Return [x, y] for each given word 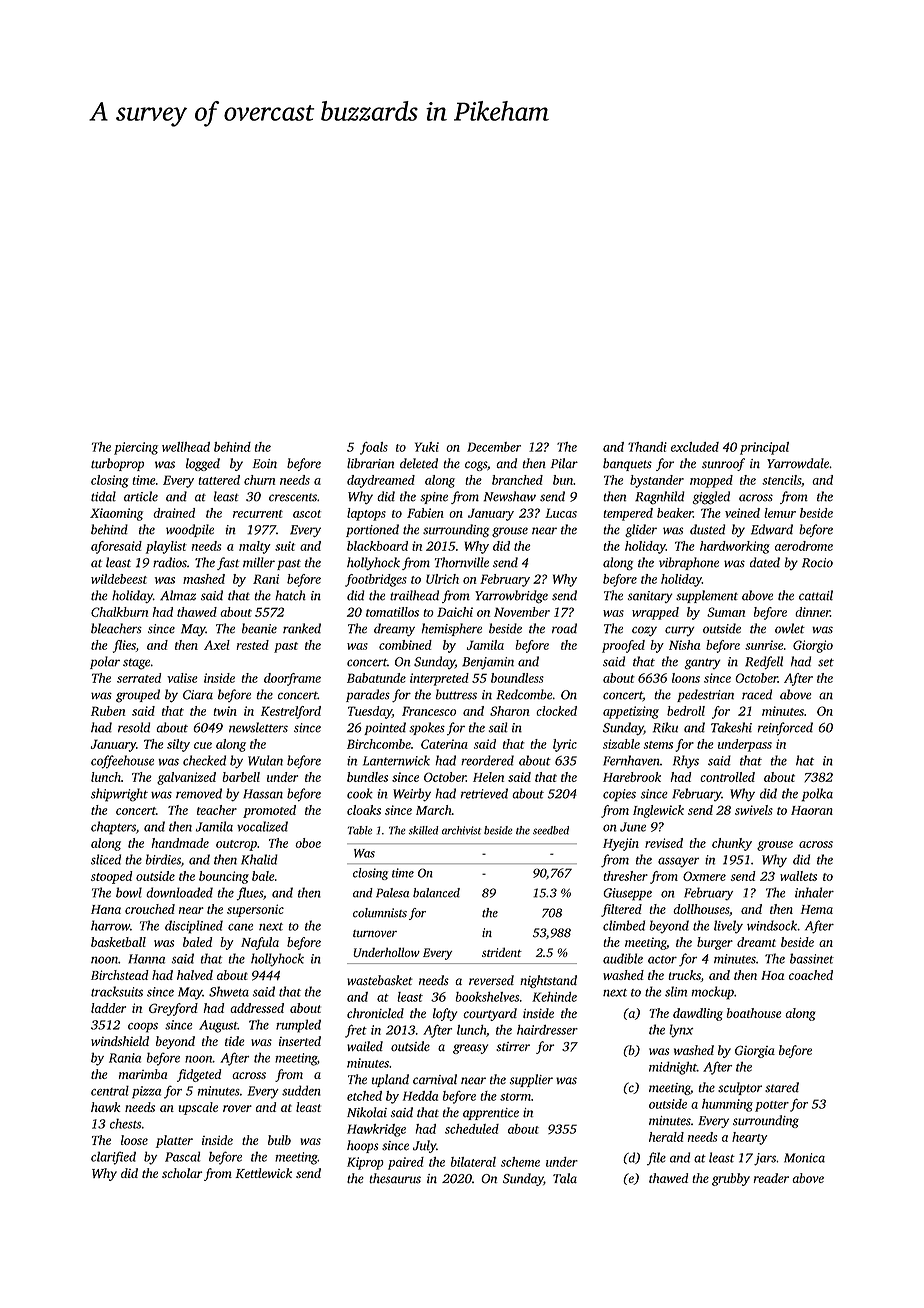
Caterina [444, 744]
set [826, 662]
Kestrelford [291, 712]
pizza [146, 1092]
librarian [370, 463]
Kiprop [365, 1163]
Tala [565, 1178]
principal [764, 448]
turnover [375, 933]
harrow [110, 925]
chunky [732, 844]
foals [374, 448]
